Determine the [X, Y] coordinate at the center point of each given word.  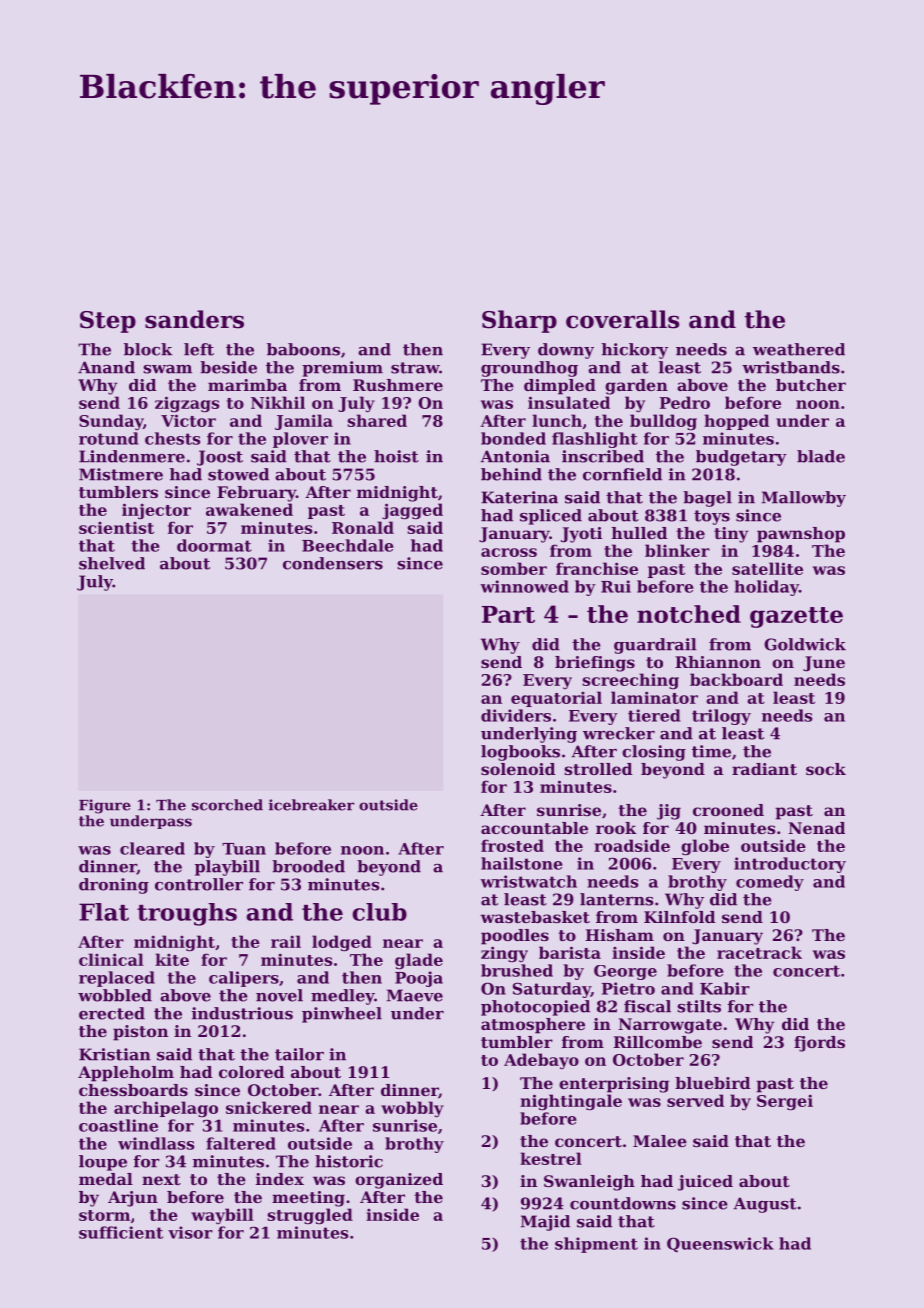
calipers [244, 979]
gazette [796, 617]
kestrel [551, 1158]
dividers [516, 715]
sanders [194, 319]
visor [190, 1232]
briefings [595, 664]
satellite [767, 568]
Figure [105, 806]
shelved [112, 563]
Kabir [725, 988]
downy [566, 351]
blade [821, 456]
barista [570, 952]
